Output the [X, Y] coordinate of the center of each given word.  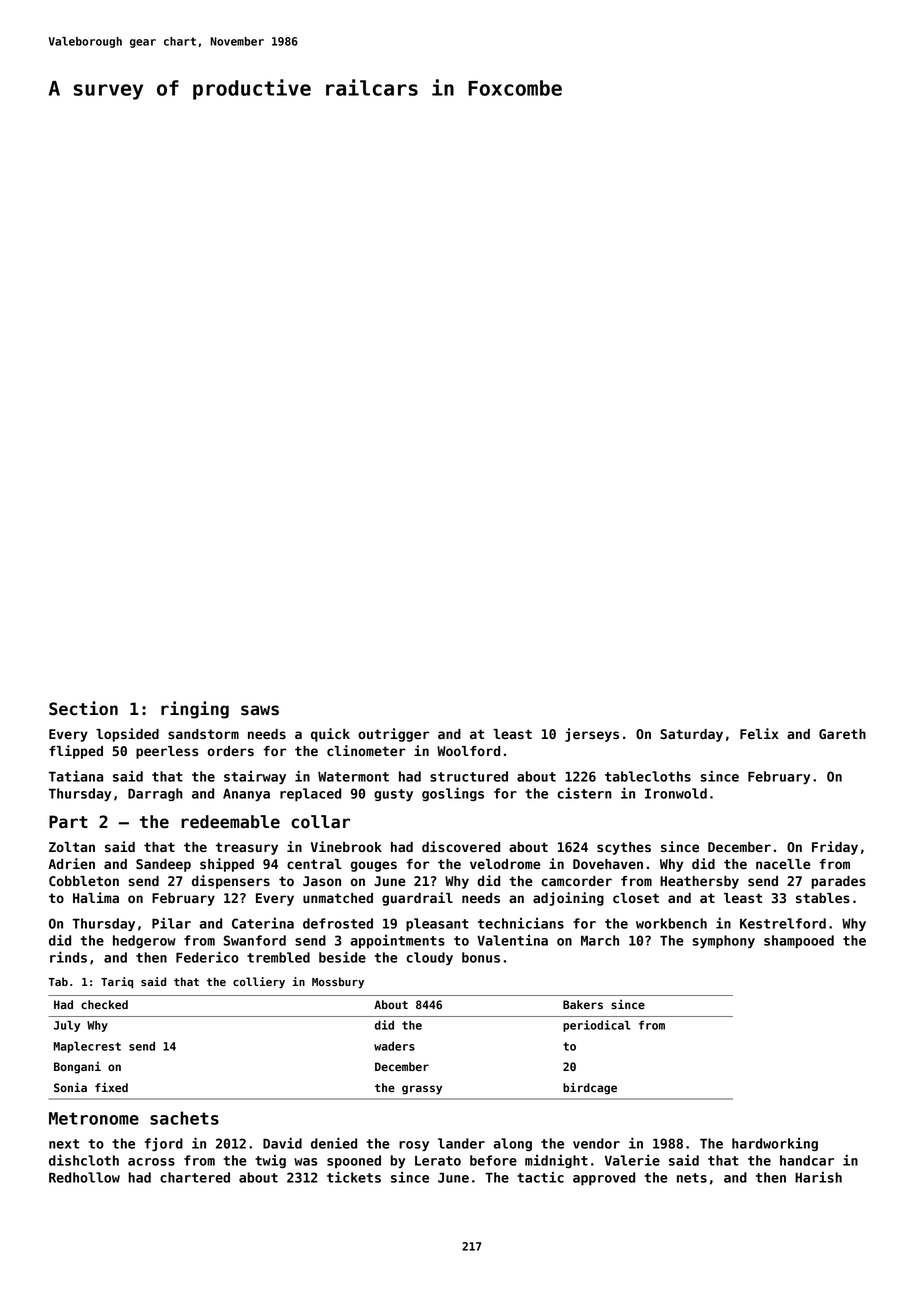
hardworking [775, 1144]
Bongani [77, 1068]
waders [394, 1046]
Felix [759, 733]
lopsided [127, 735]
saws [260, 710]
